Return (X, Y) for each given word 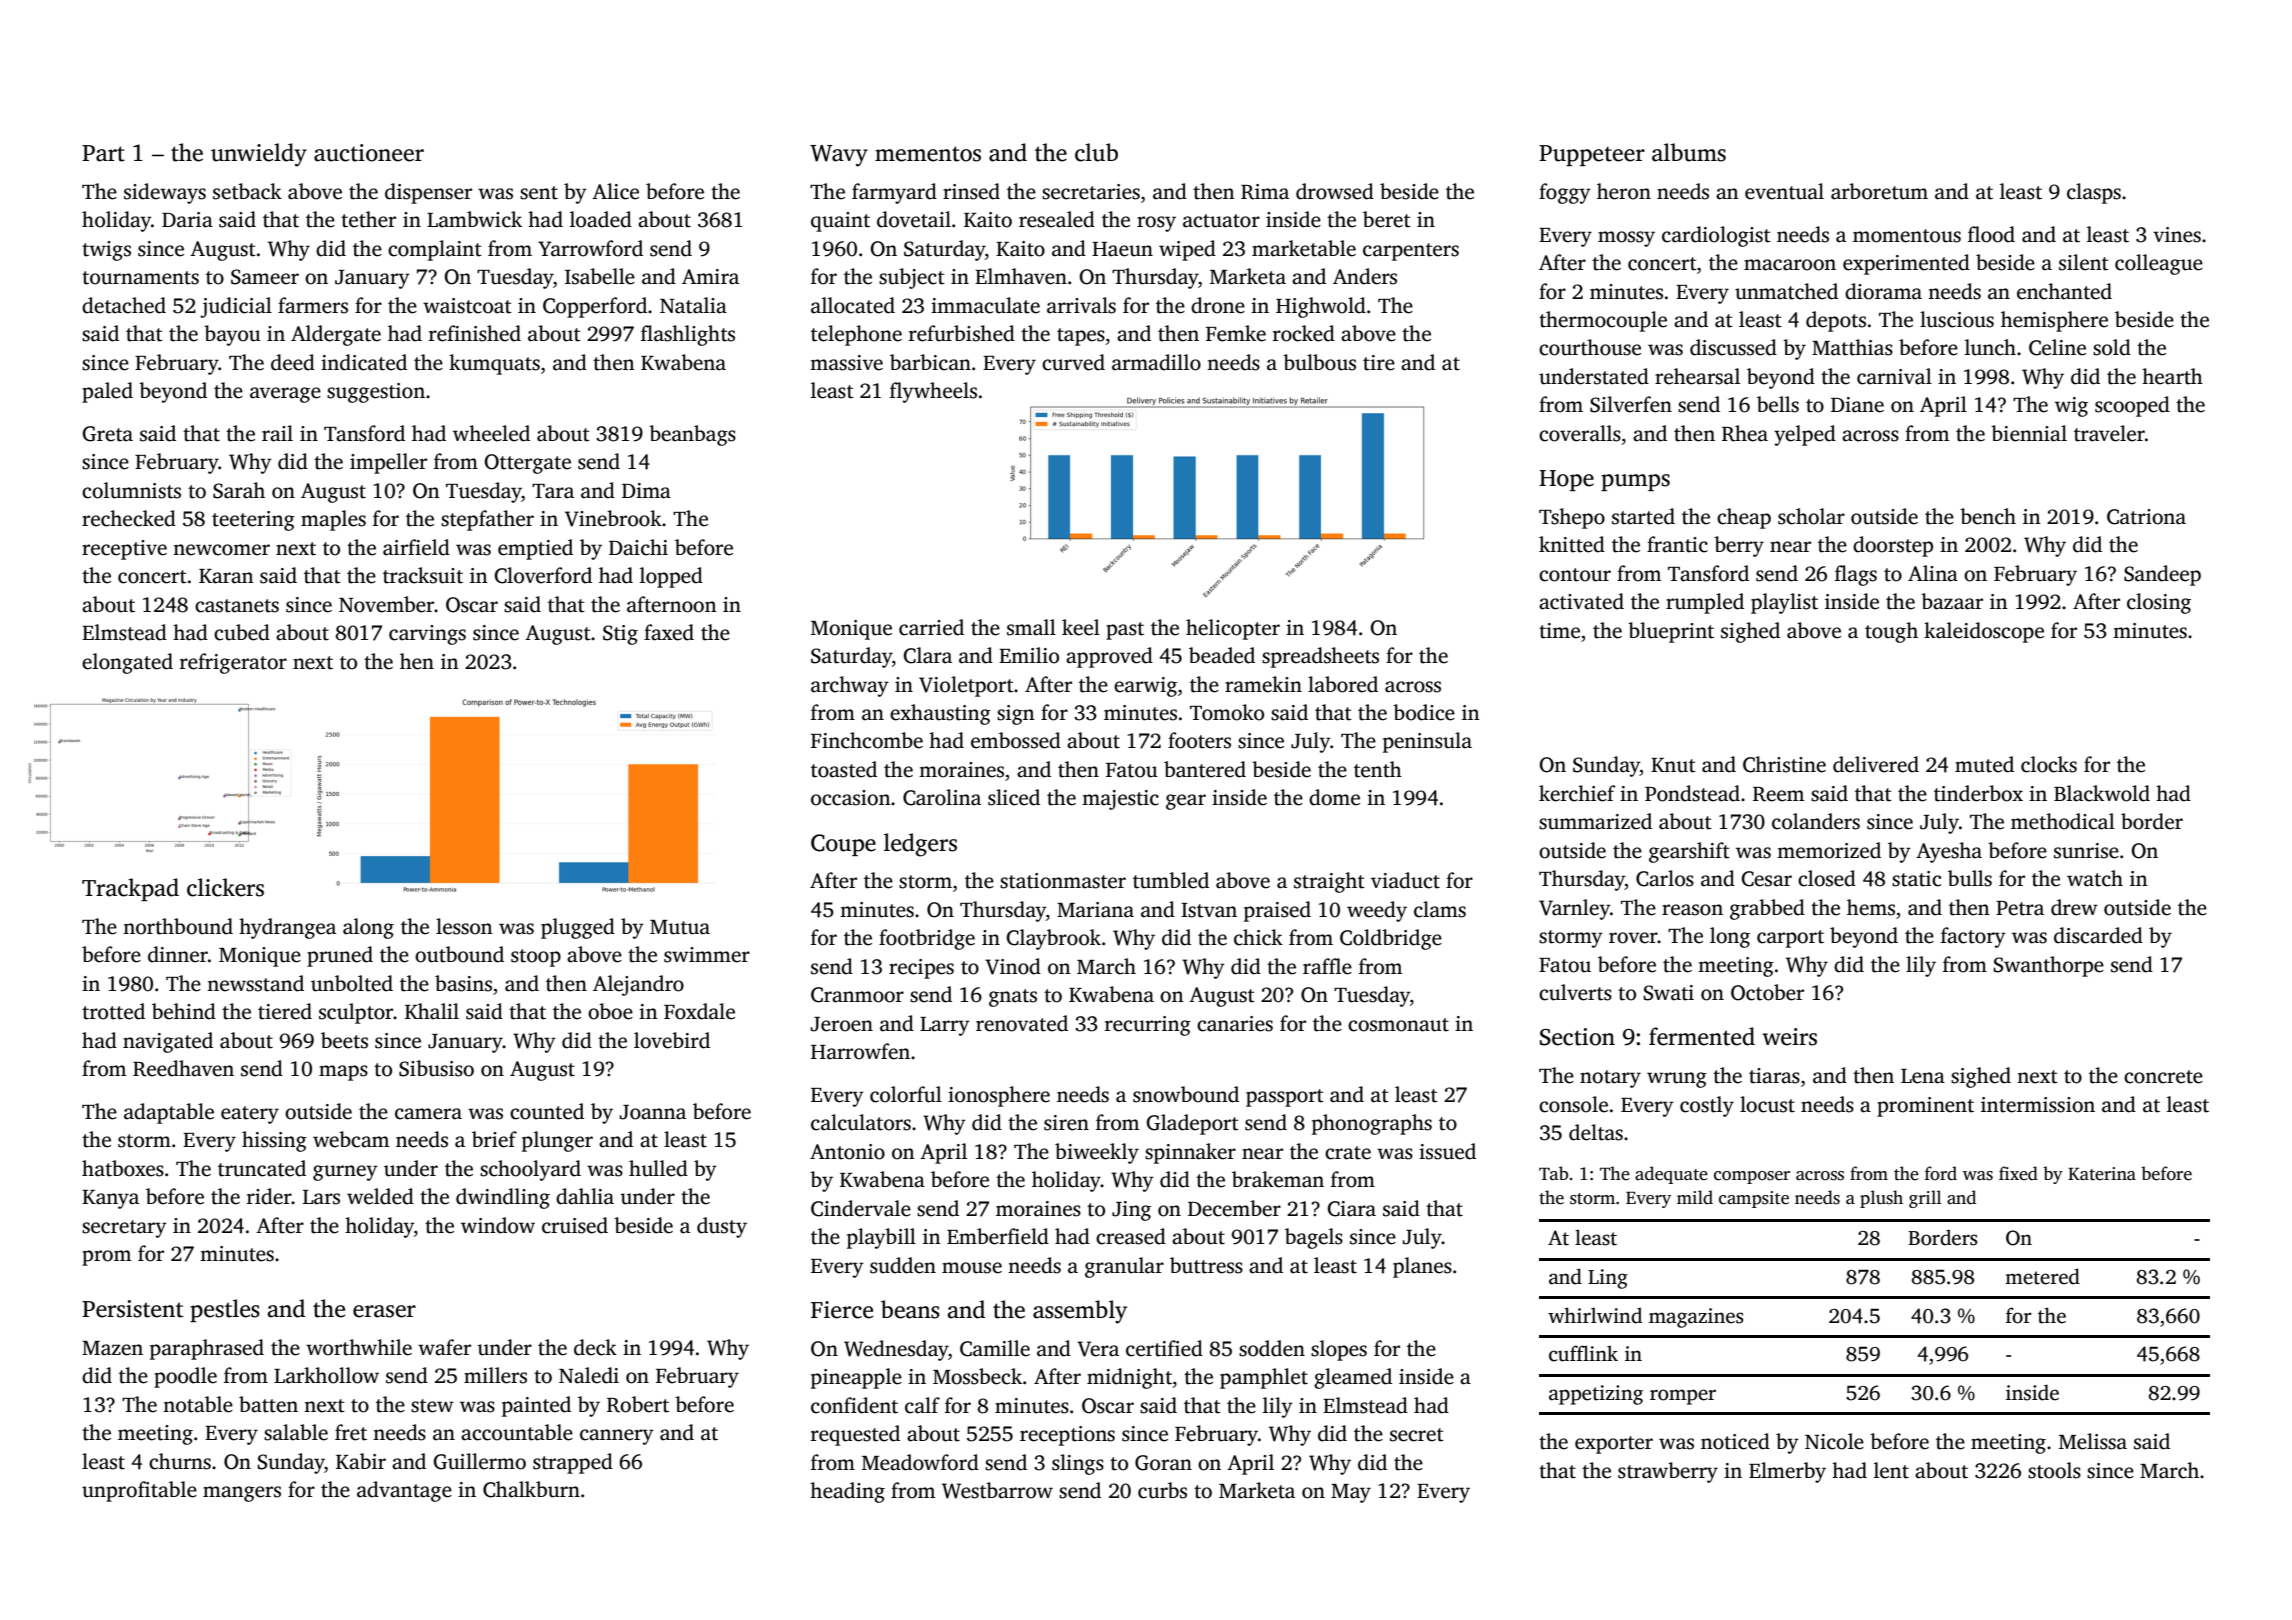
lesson (464, 926)
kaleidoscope (1984, 632)
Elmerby (1787, 1472)
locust (1767, 1104)
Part (103, 153)
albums (1689, 152)
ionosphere (999, 1096)
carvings (427, 635)
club (1096, 152)
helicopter (1233, 629)
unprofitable (139, 1491)
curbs (1162, 1490)
